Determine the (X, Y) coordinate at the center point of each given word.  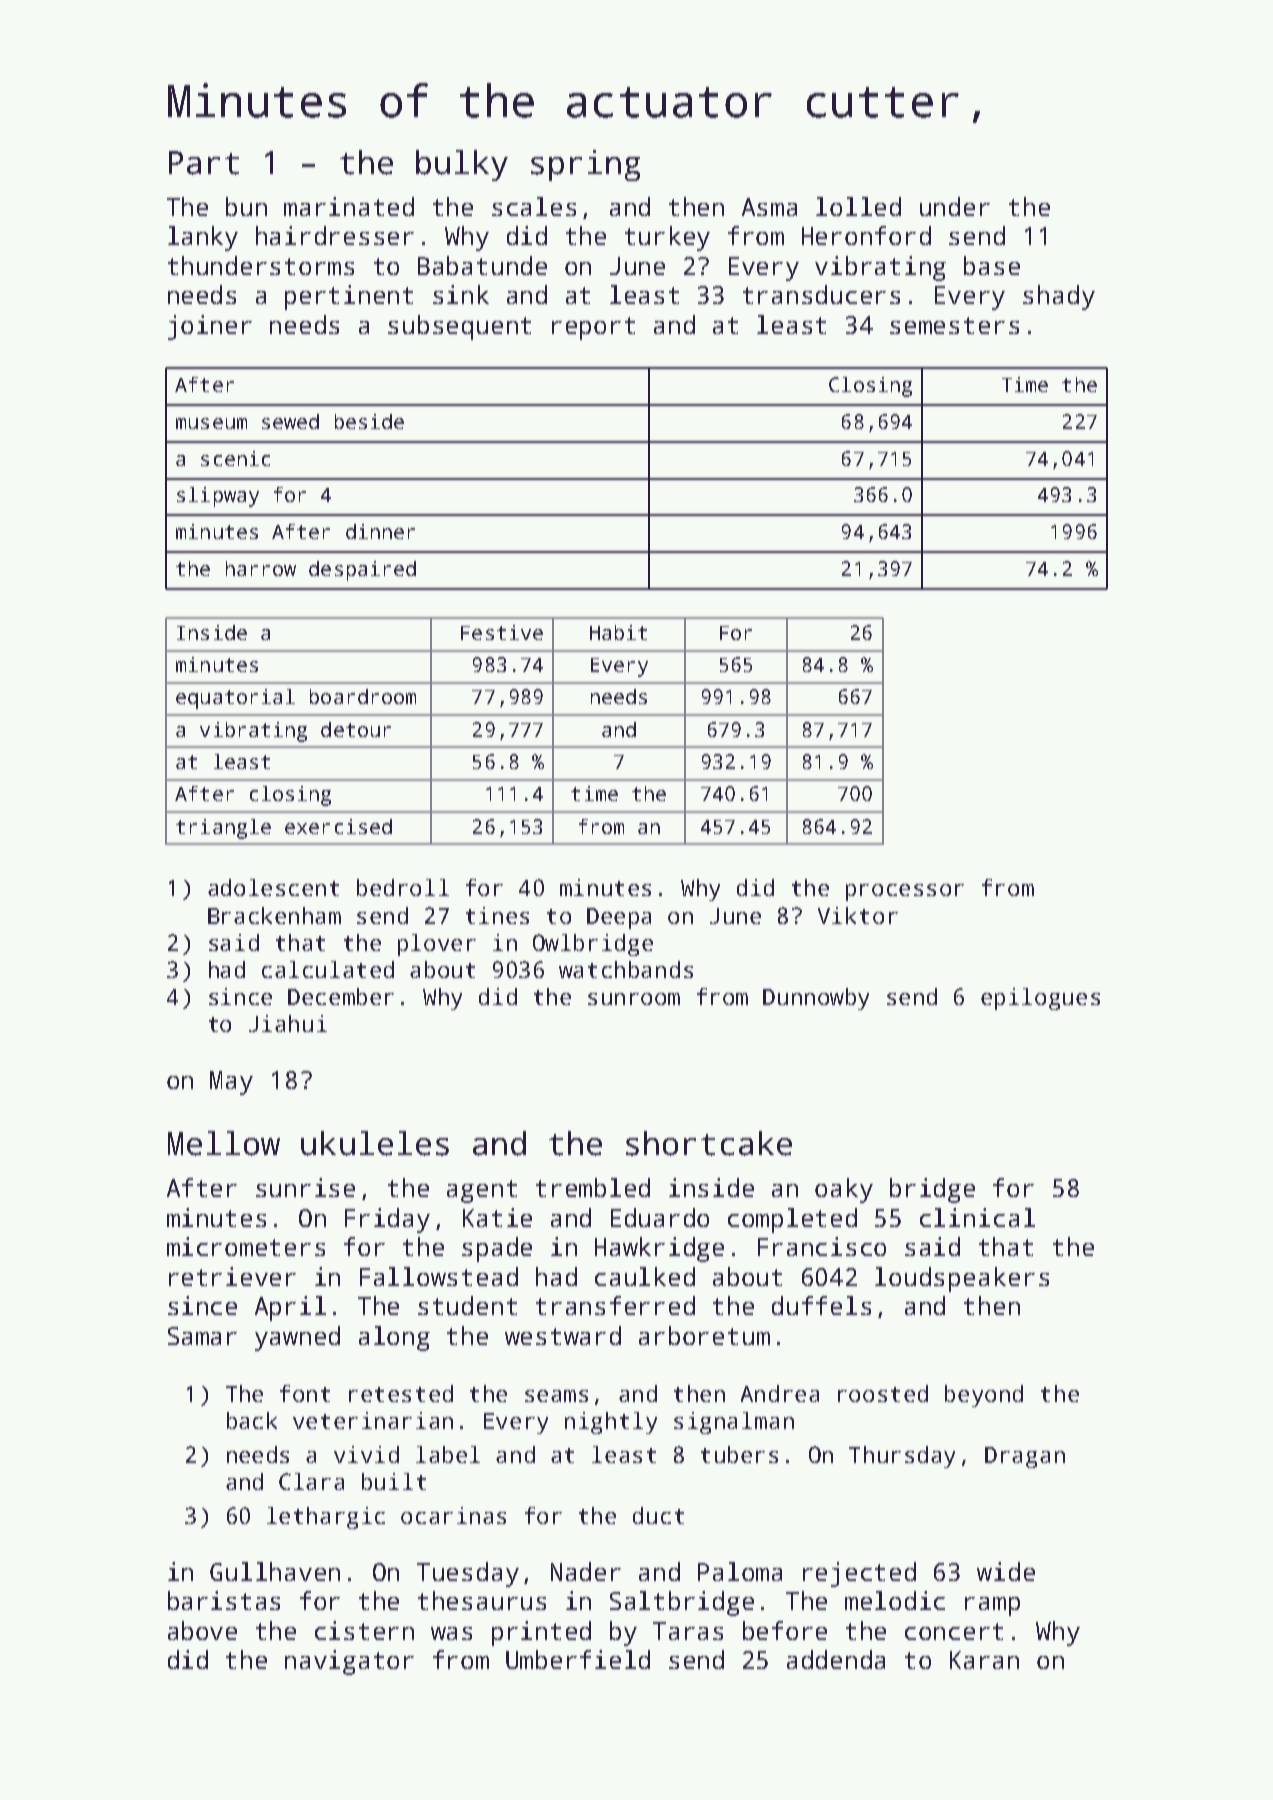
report (593, 328)
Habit (618, 632)
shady (1059, 297)
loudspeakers (962, 1279)
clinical (977, 1217)
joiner (210, 327)
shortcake (709, 1143)
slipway (218, 497)
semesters (954, 325)
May (231, 1083)
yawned (297, 1338)
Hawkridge (659, 1249)
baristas (224, 1600)
